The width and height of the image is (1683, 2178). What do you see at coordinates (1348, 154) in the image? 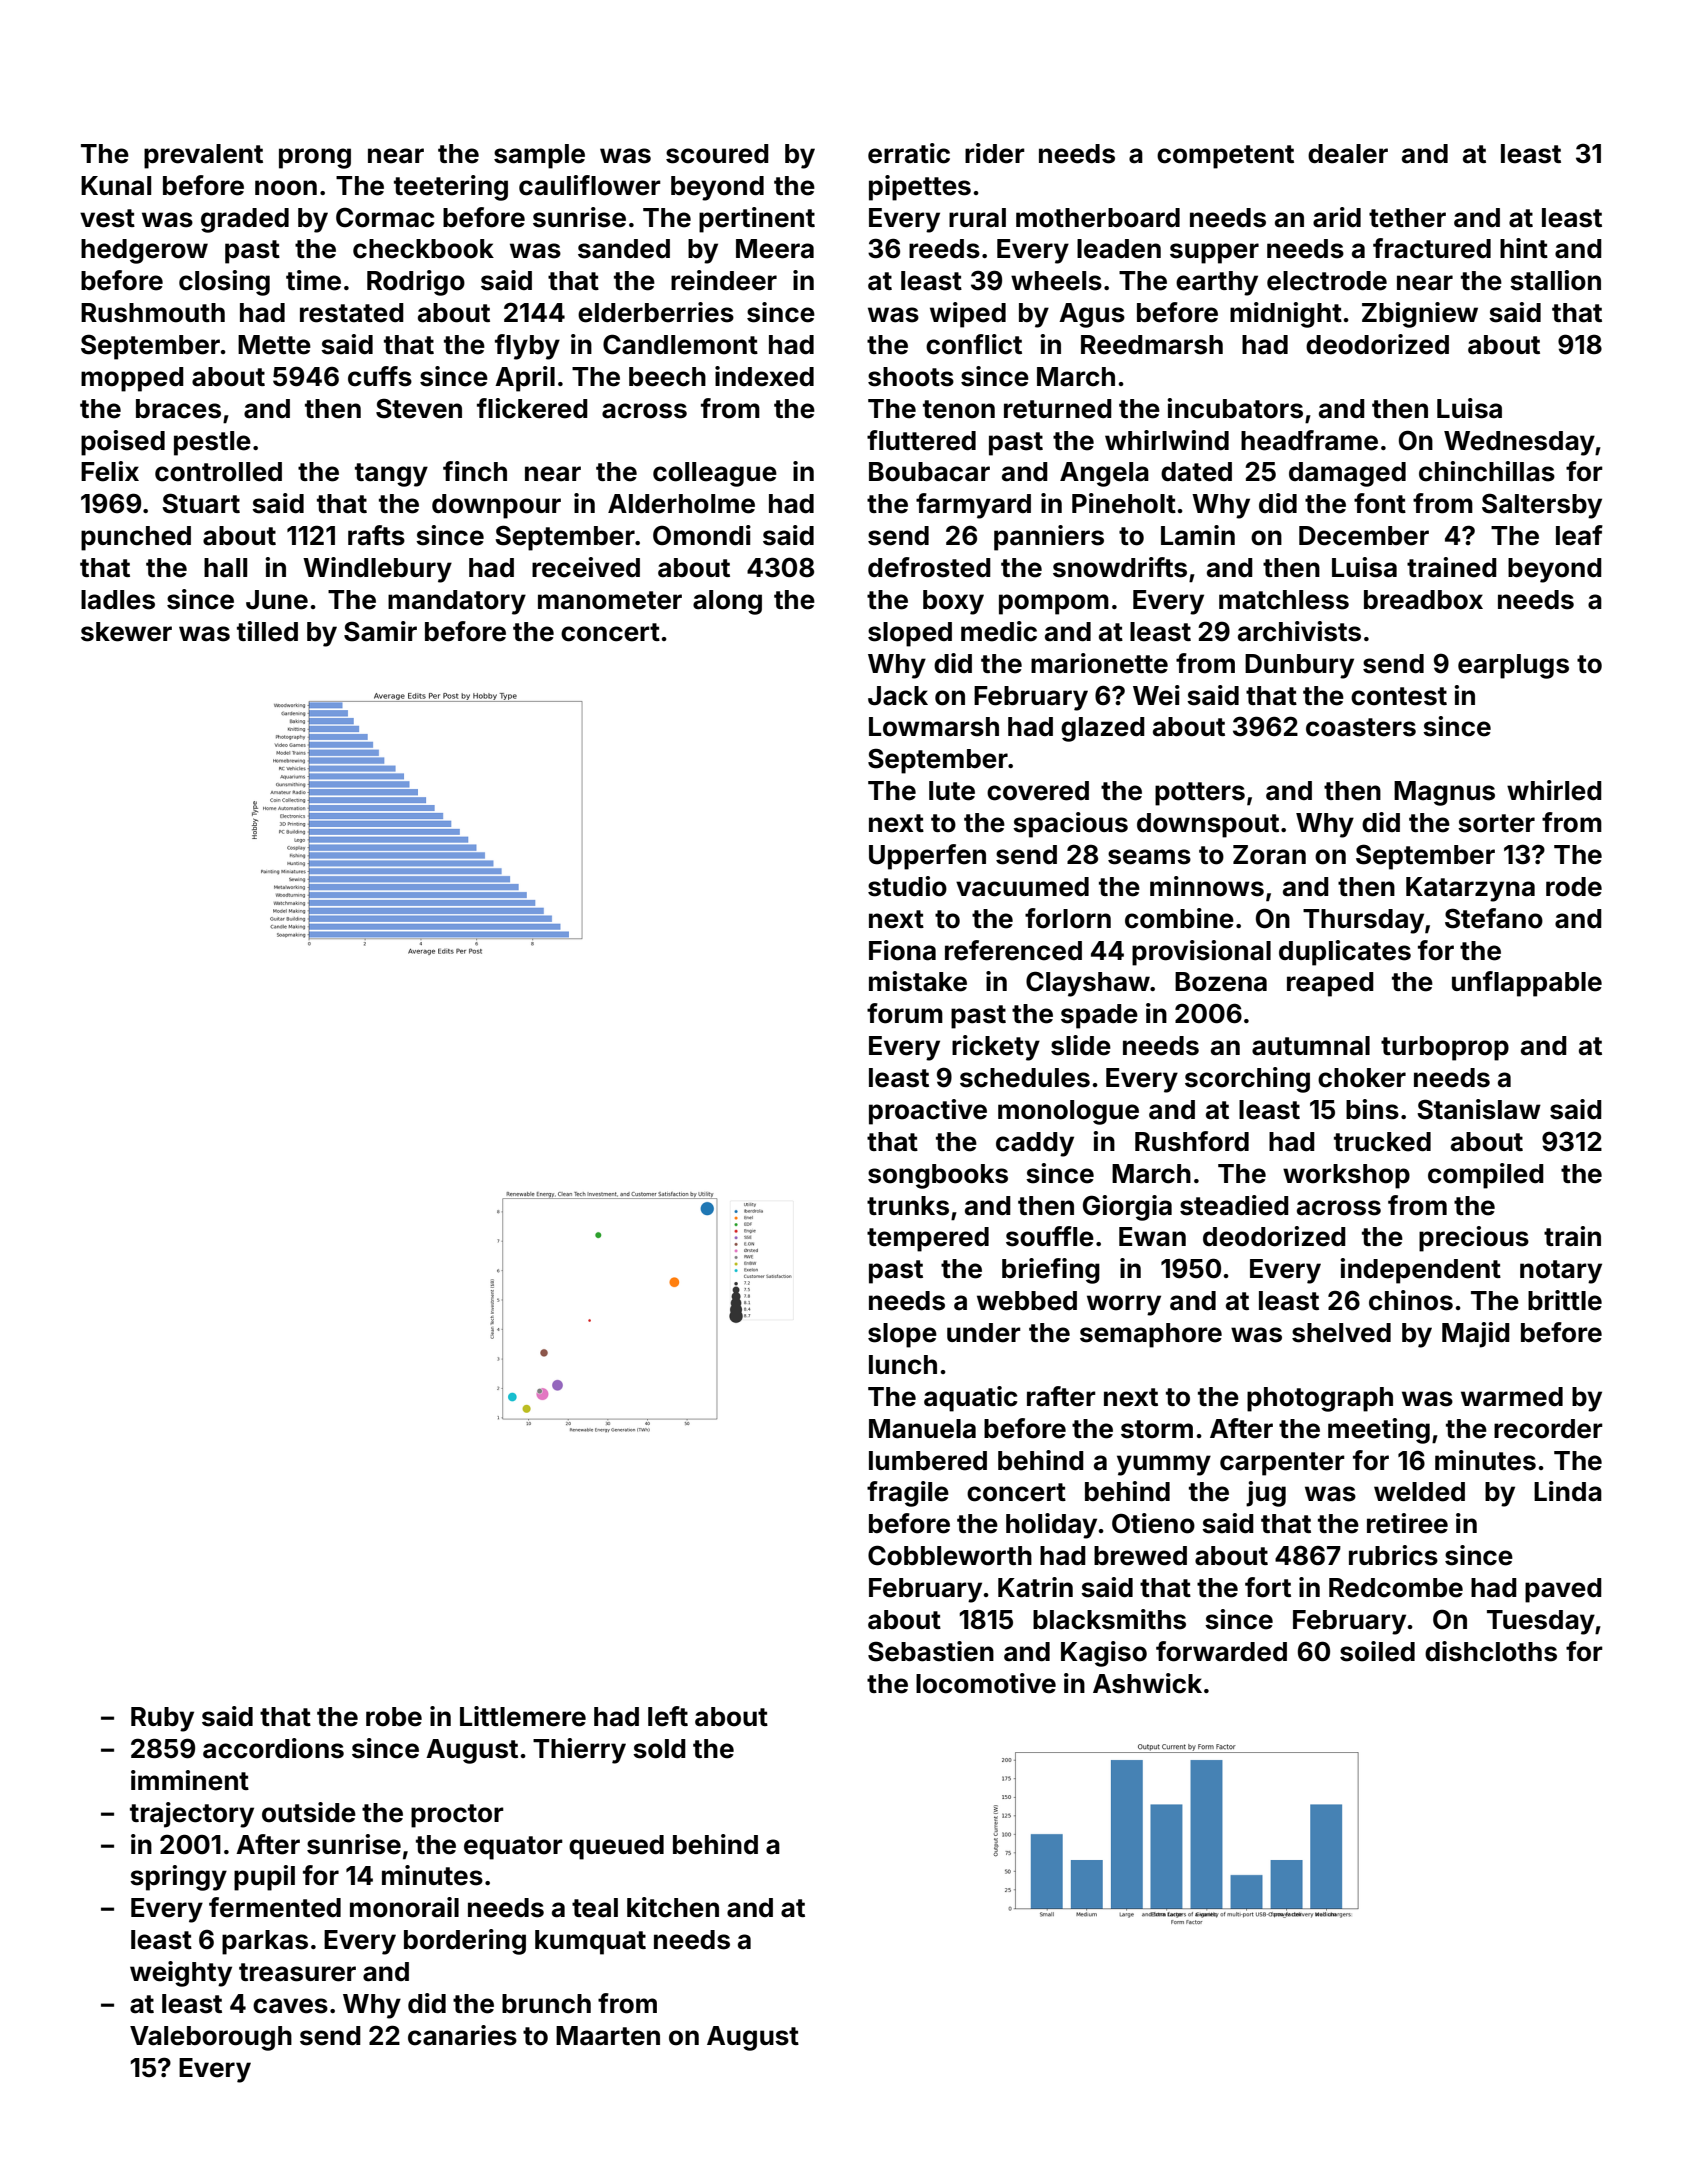
I see `dealer` at bounding box center [1348, 154].
